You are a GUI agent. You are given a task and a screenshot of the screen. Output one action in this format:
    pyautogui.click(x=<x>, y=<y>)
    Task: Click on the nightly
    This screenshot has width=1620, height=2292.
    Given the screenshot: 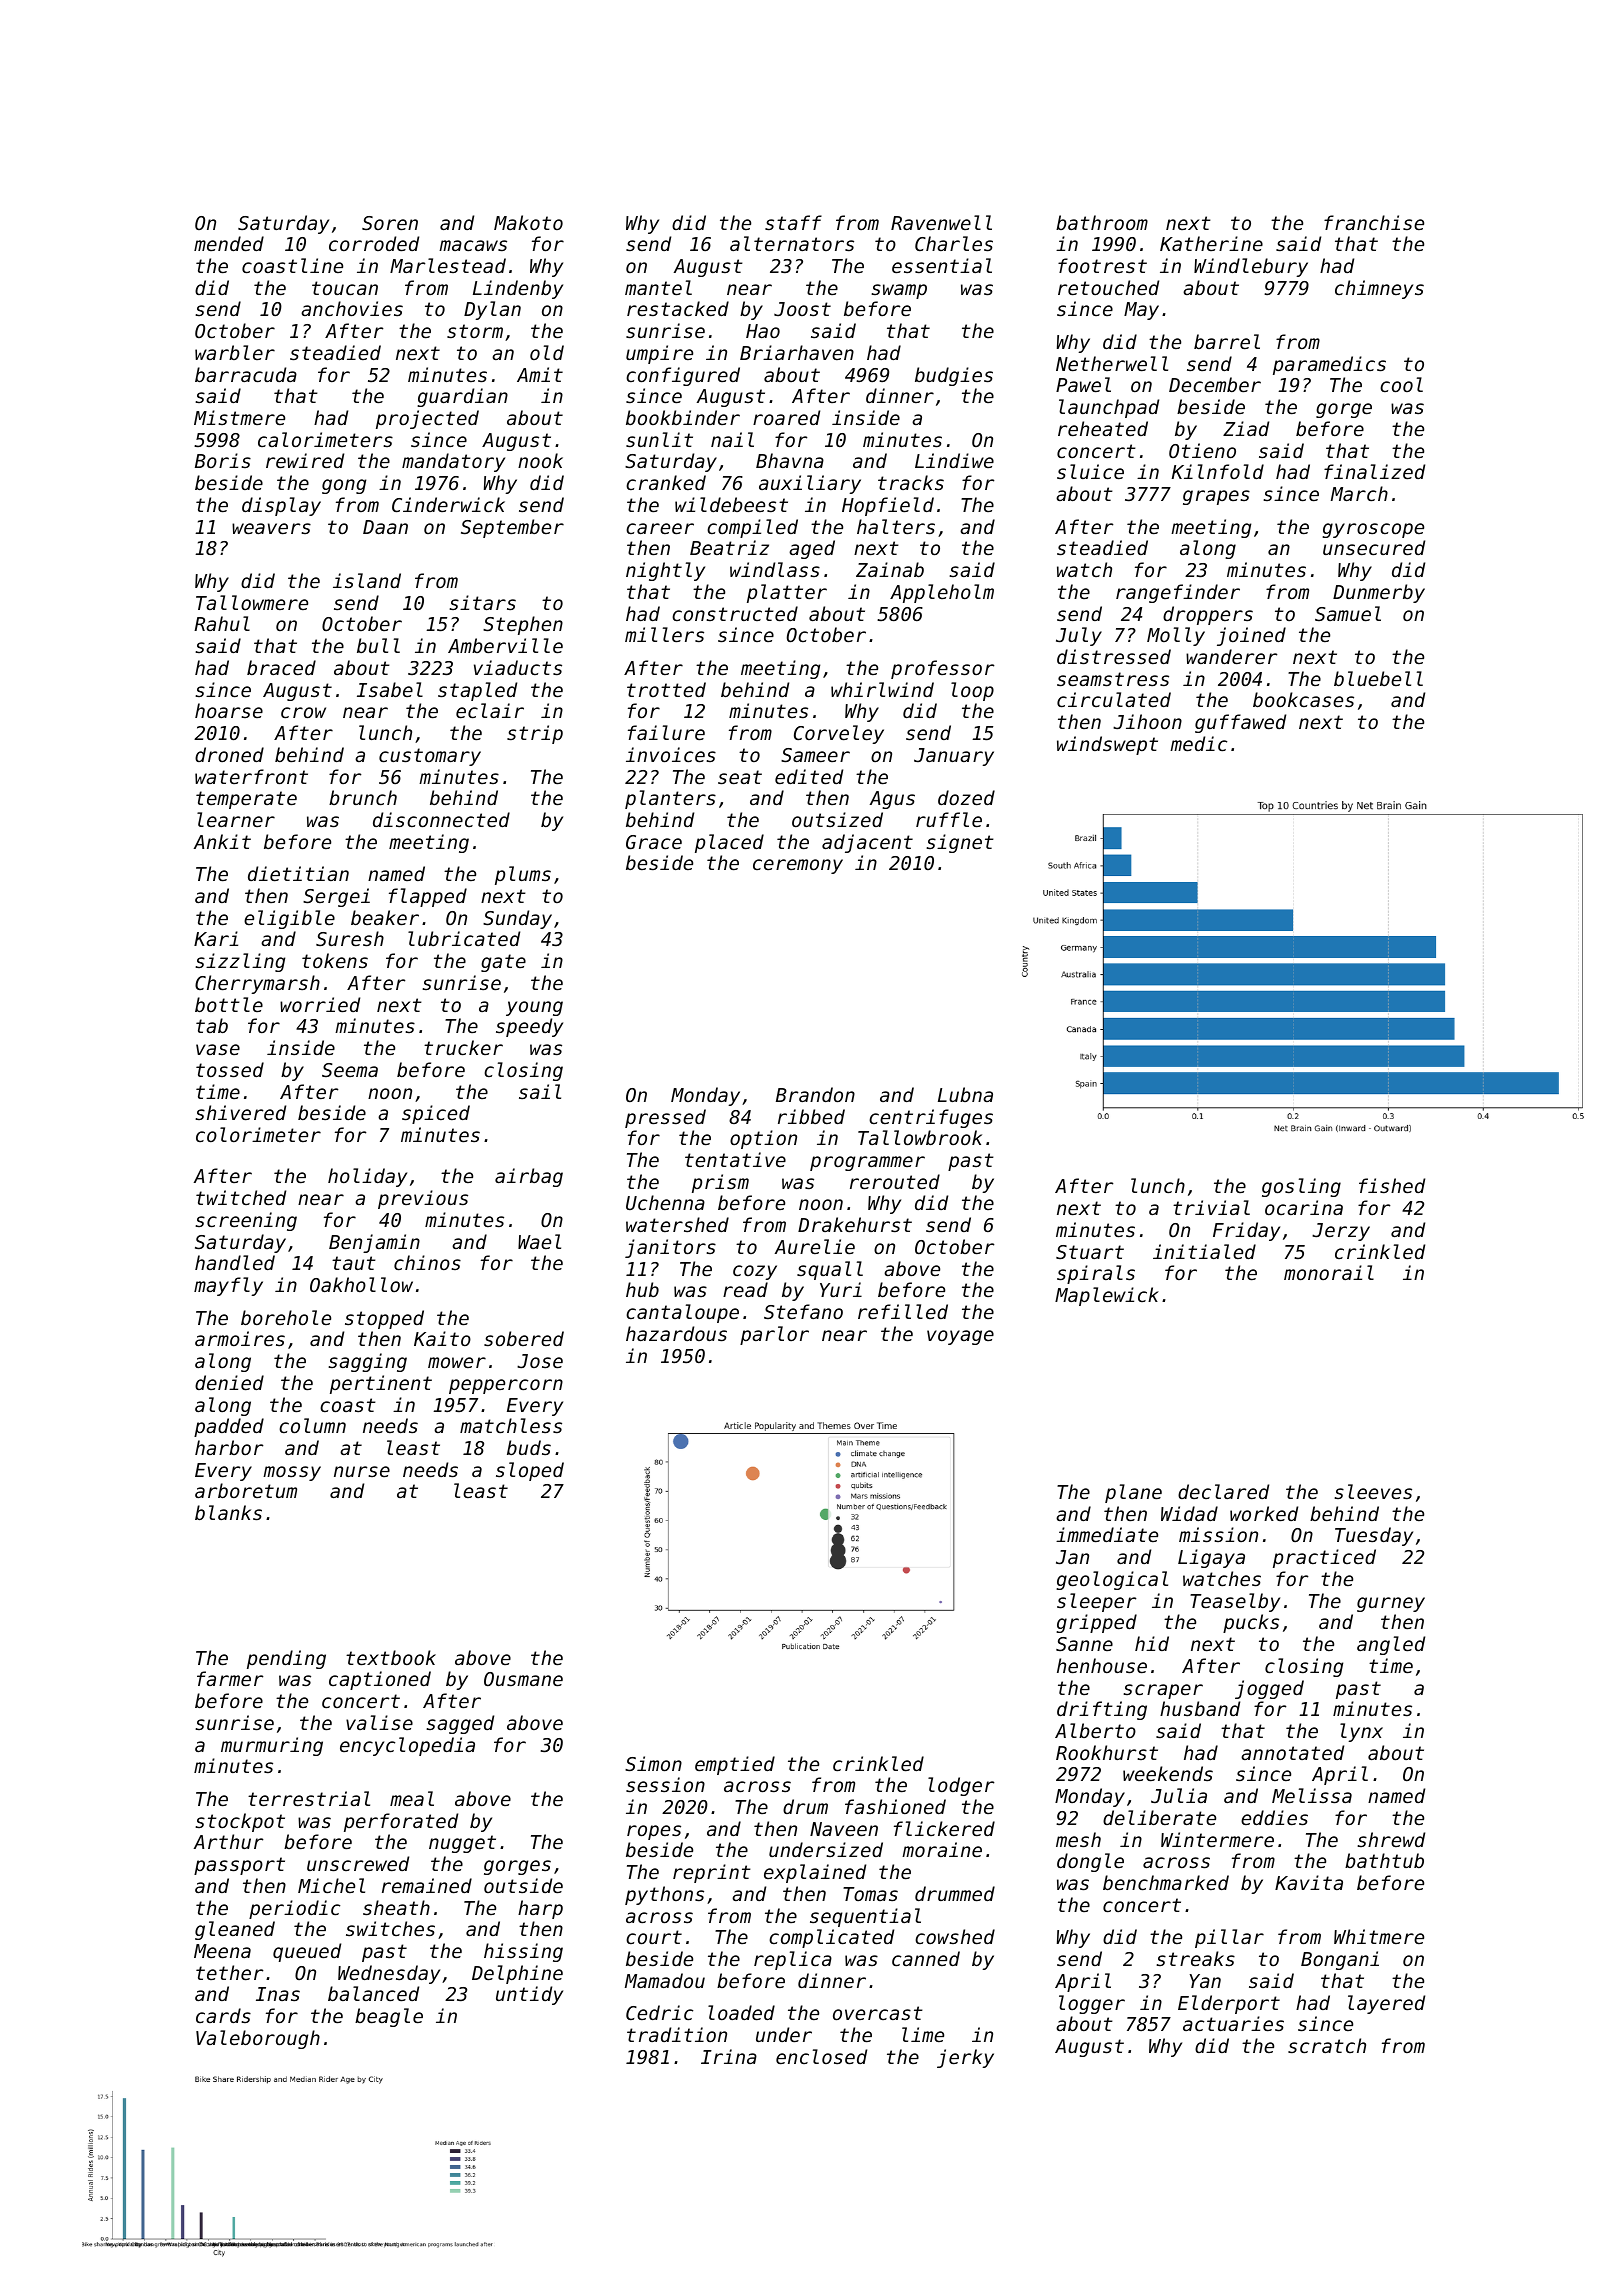 What is the action you would take?
    pyautogui.click(x=665, y=571)
